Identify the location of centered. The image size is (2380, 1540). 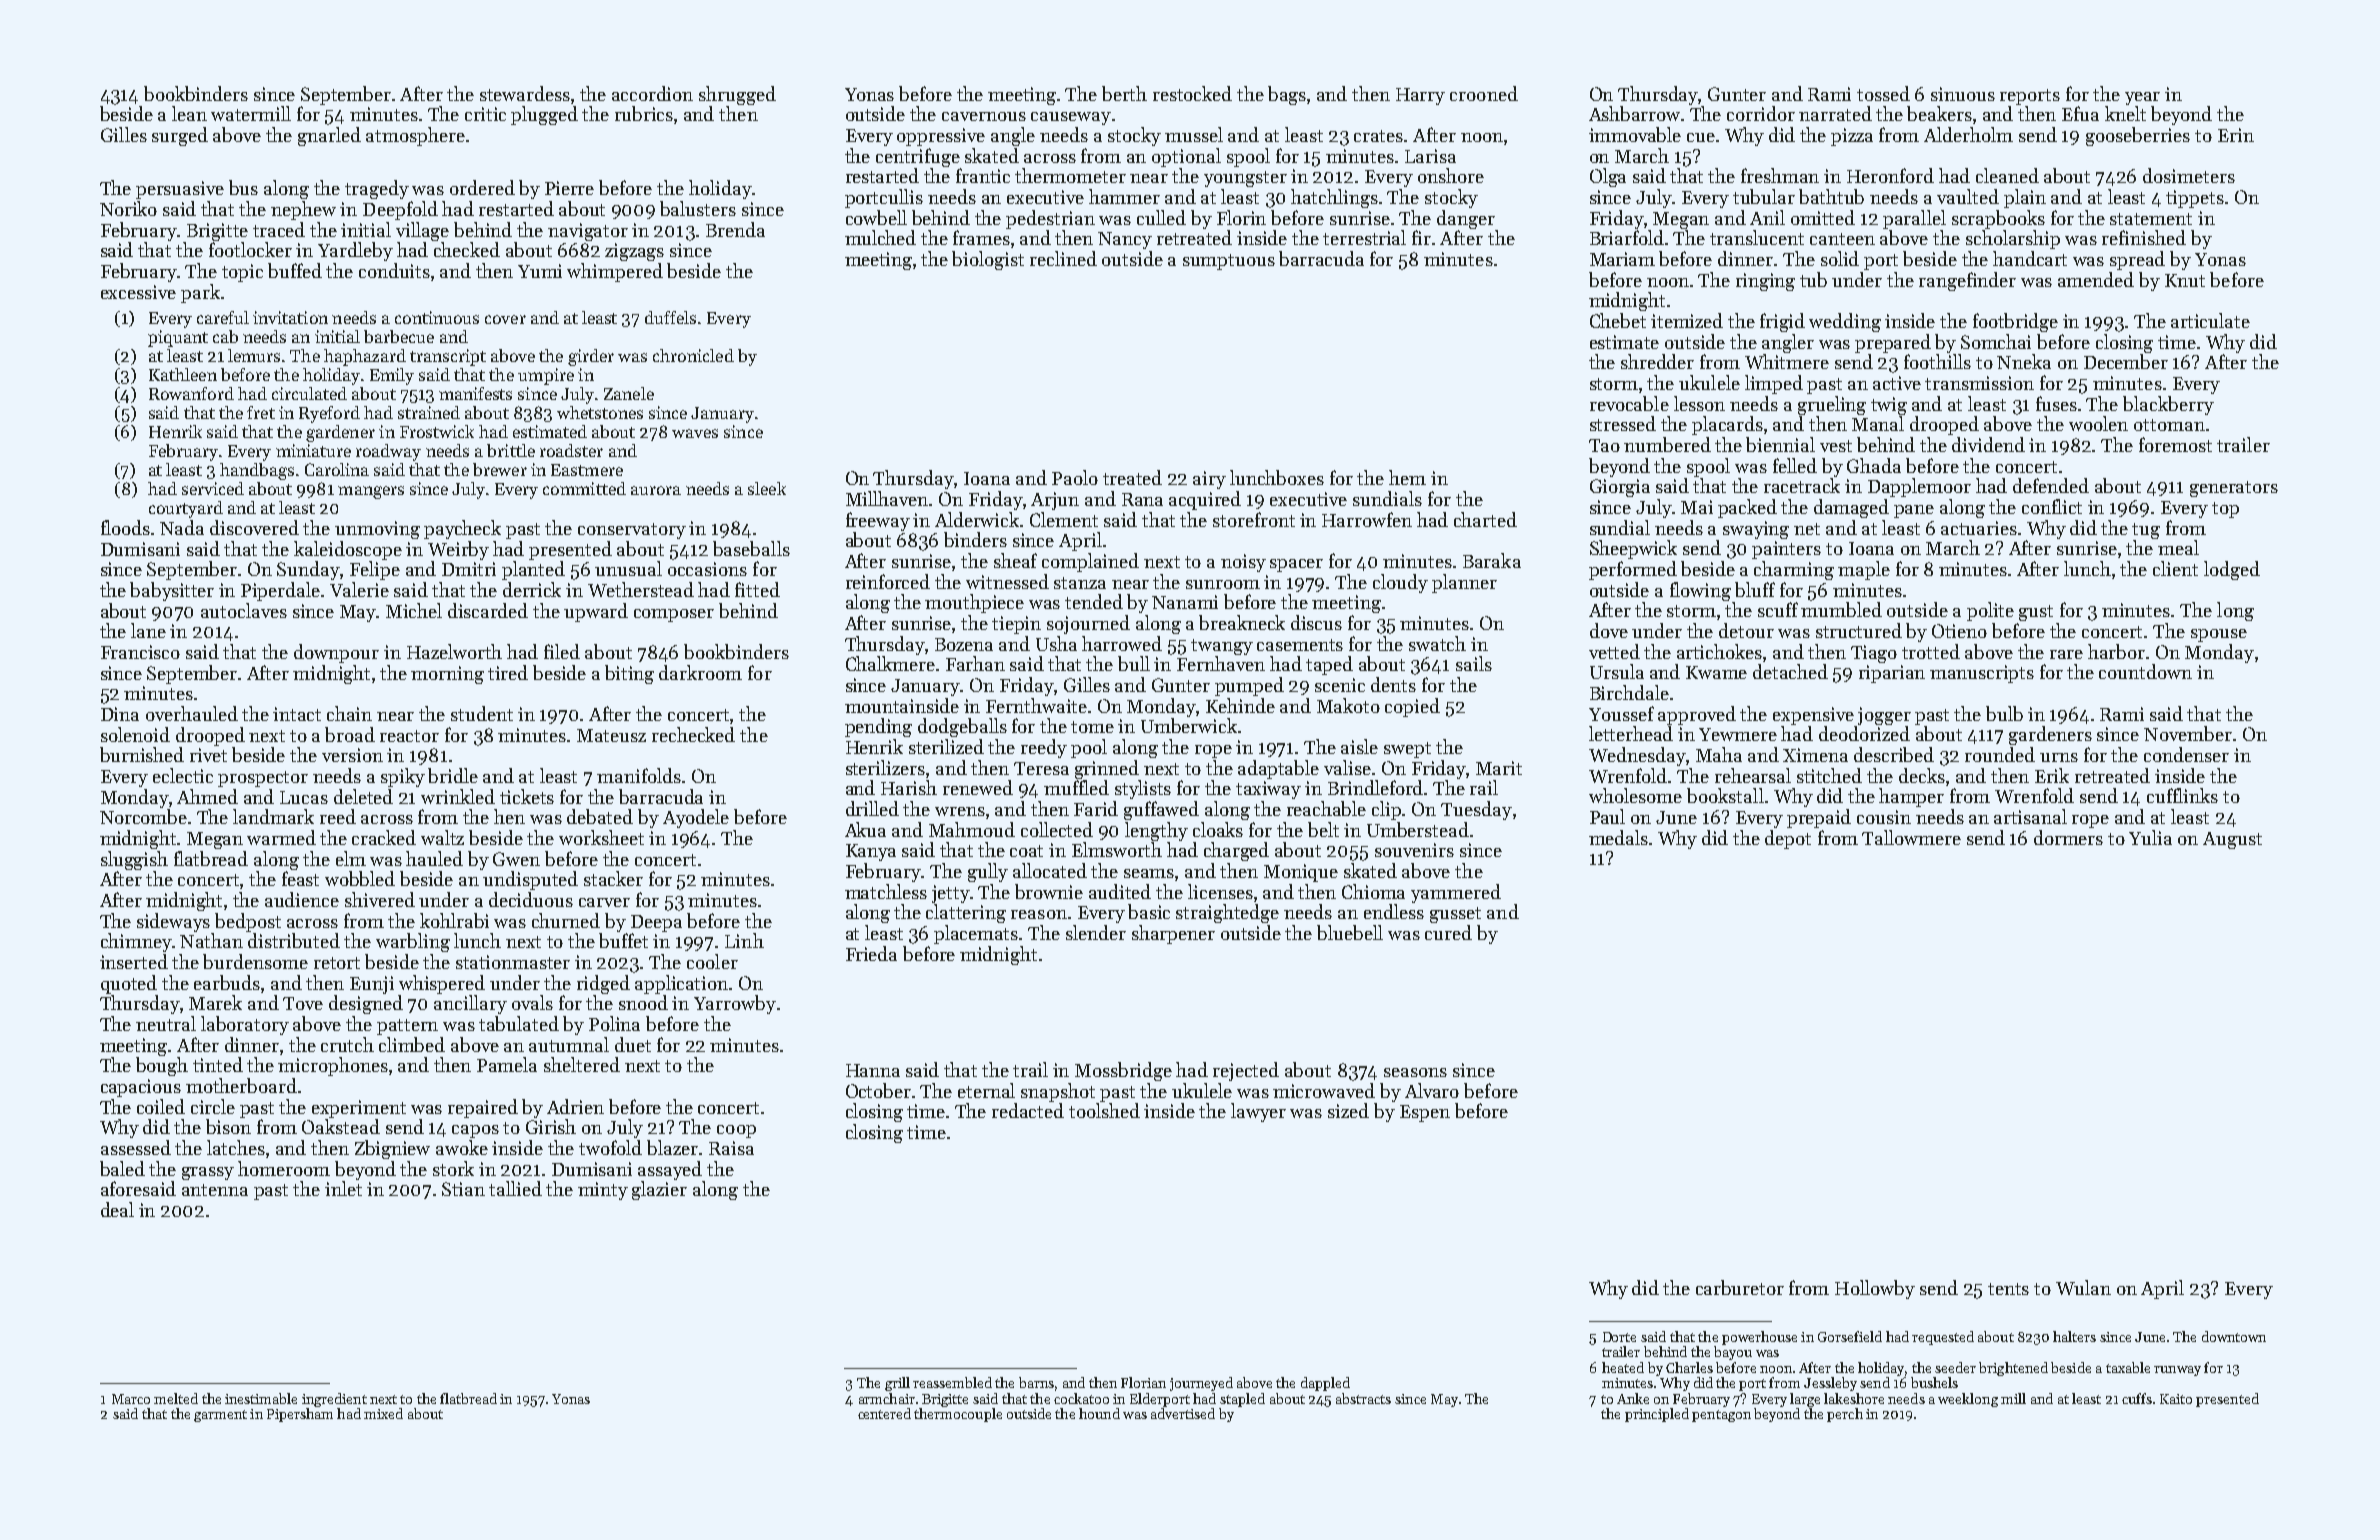
(884, 1413).
